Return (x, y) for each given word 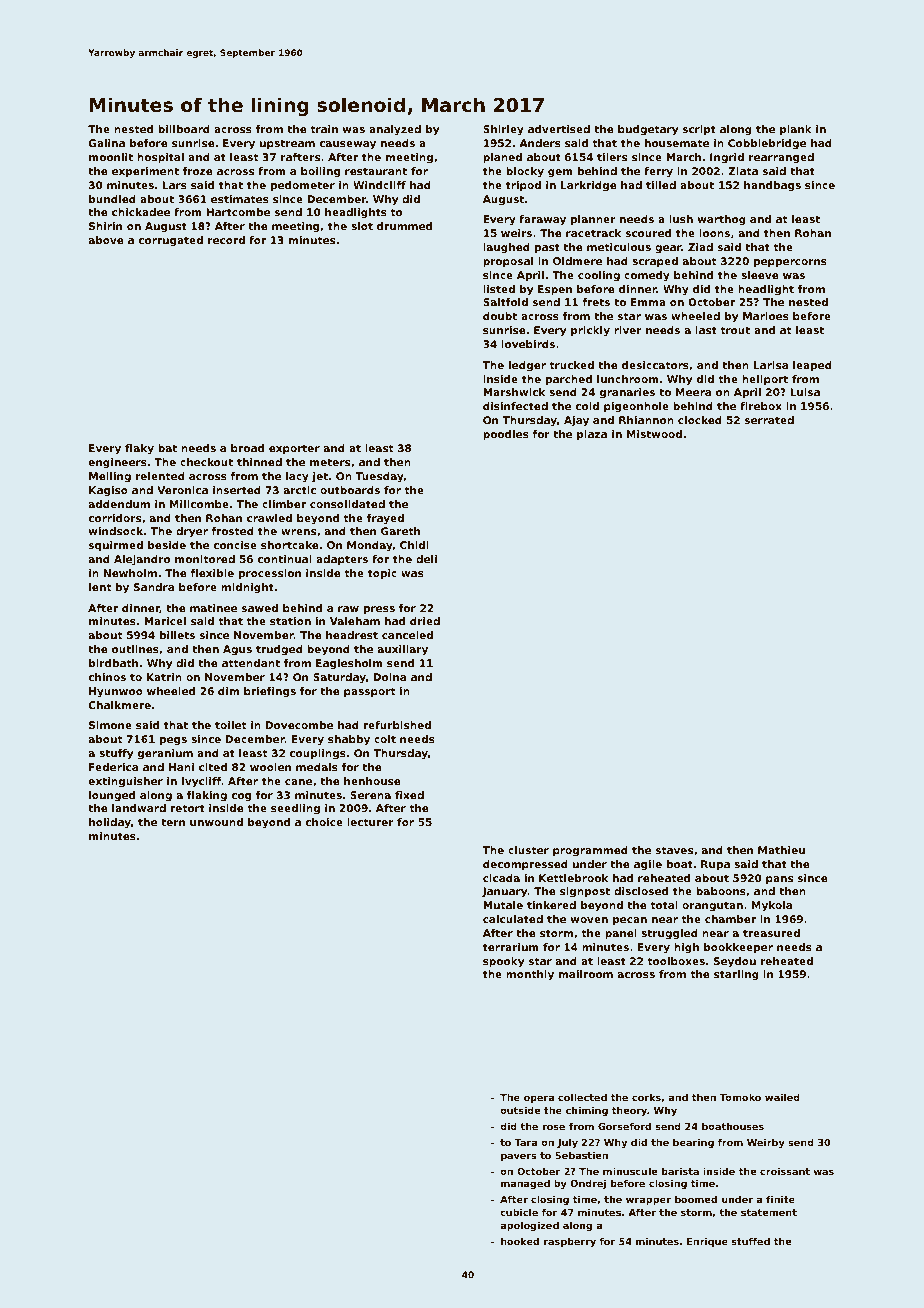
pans (779, 880)
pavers (518, 1157)
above (106, 240)
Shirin (105, 226)
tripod (523, 186)
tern (173, 822)
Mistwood (654, 434)
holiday (110, 823)
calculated (513, 919)
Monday (370, 546)
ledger (527, 366)
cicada (501, 878)
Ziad (700, 247)
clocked (700, 420)
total (664, 905)
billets (177, 635)
